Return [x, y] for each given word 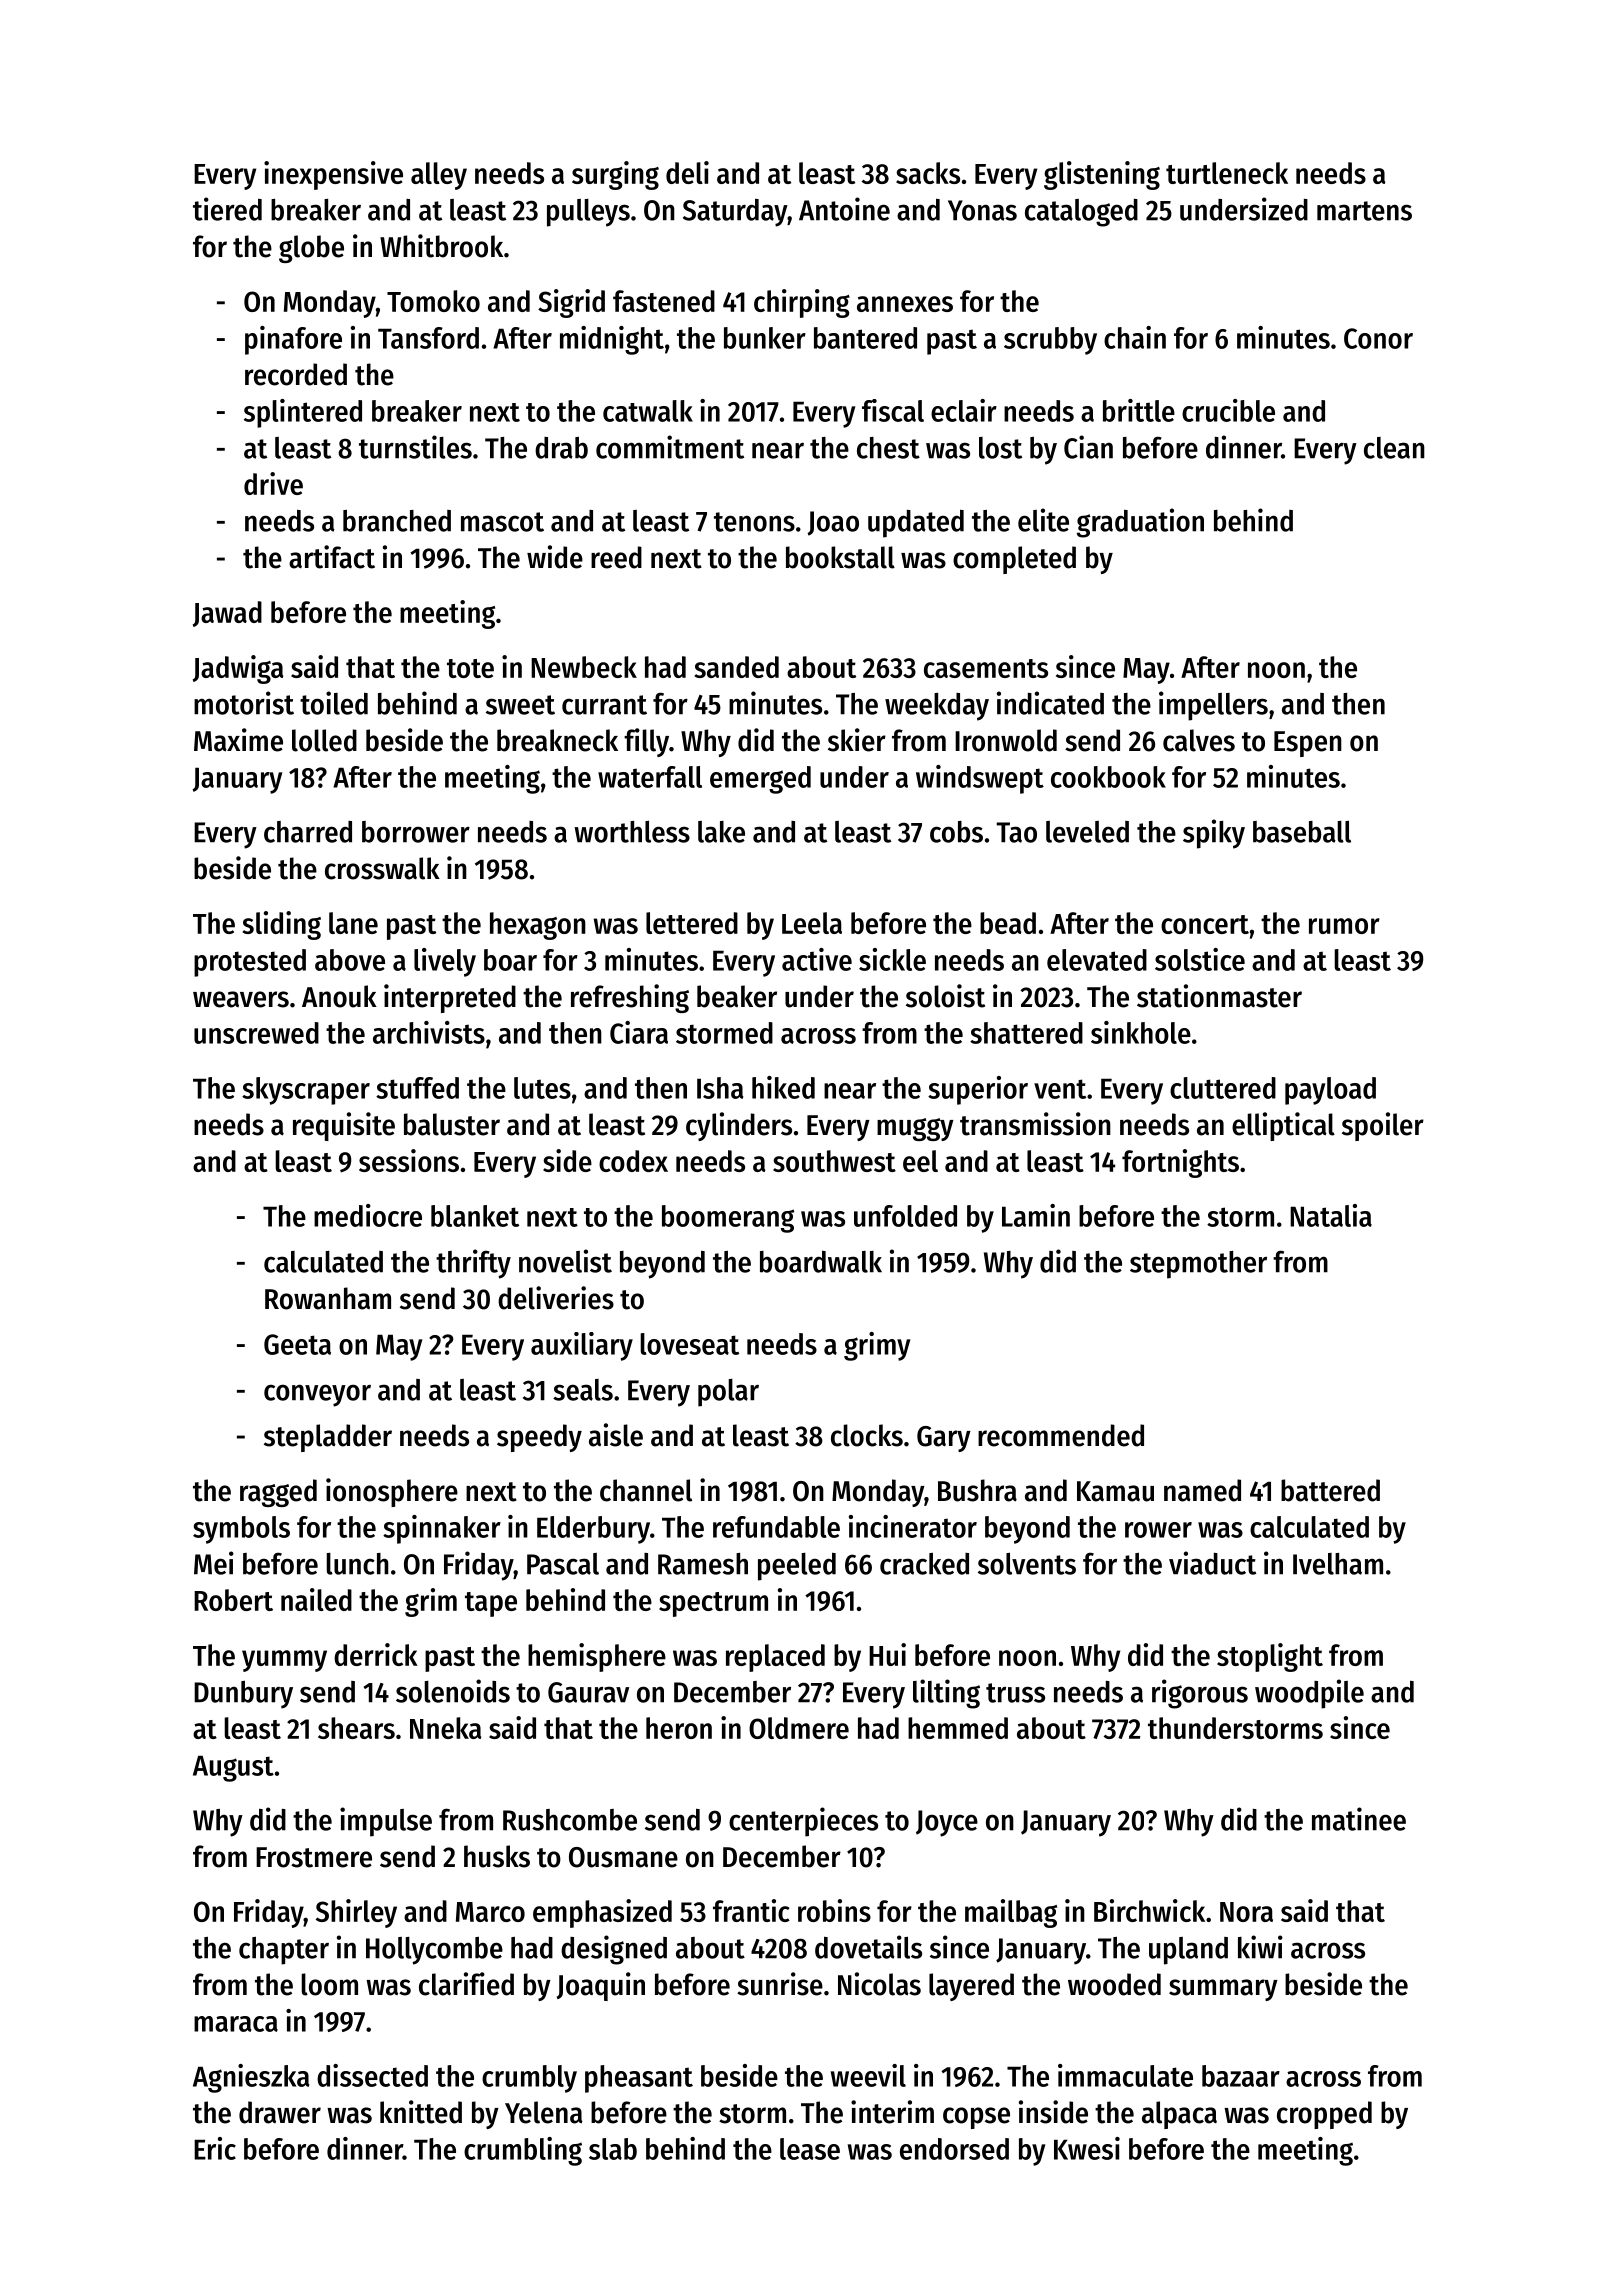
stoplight [1270, 1657]
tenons [754, 522]
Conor [1378, 338]
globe [311, 249]
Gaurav [588, 1692]
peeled [797, 1567]
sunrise [780, 1984]
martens [1364, 211]
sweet [520, 705]
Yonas [982, 210]
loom [329, 1984]
